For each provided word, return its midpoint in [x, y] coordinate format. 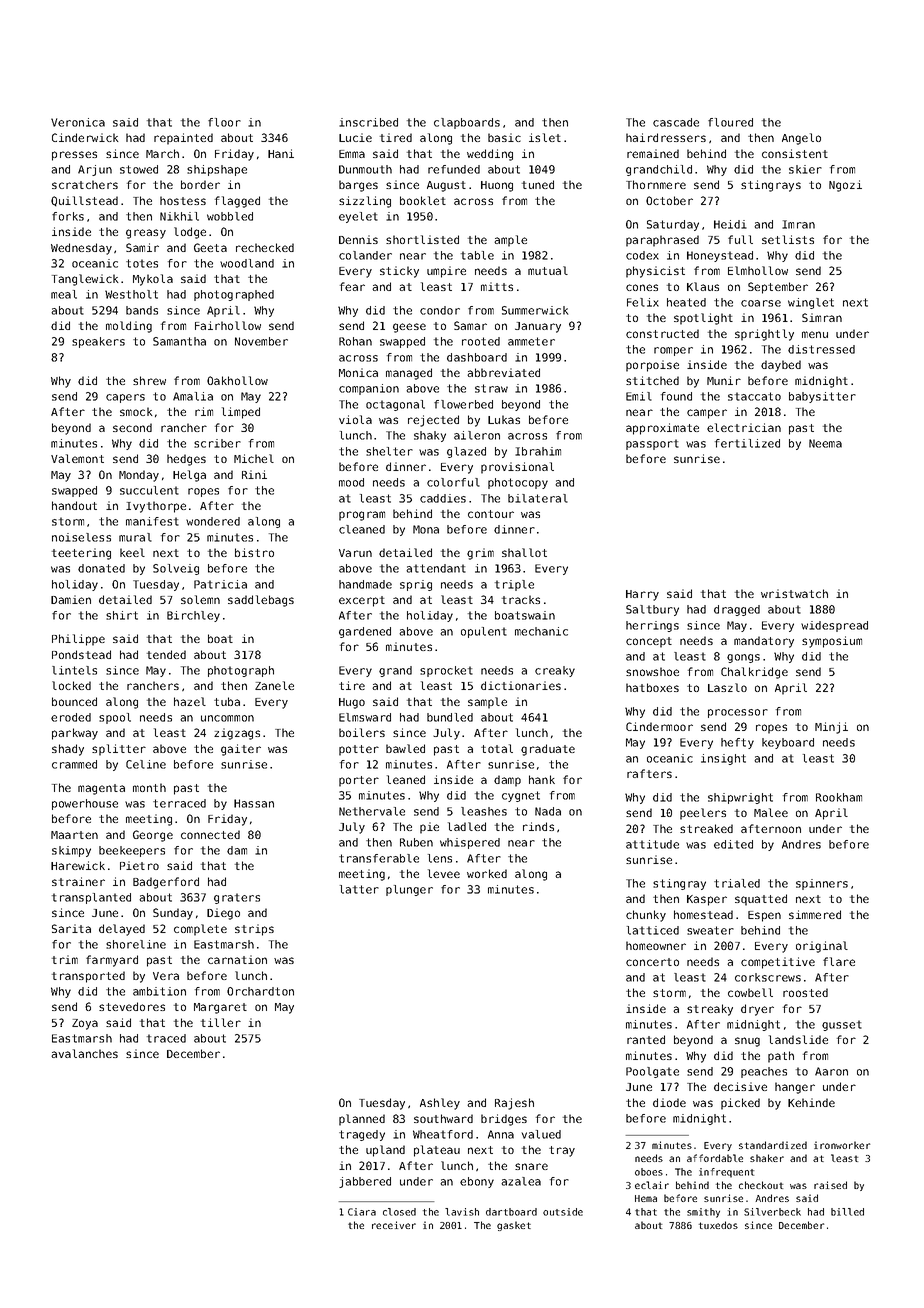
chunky [646, 916]
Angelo [801, 139]
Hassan [254, 803]
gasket [514, 1226]
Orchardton [260, 991]
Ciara [362, 1212]
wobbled [230, 216]
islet [545, 137]
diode [669, 1102]
